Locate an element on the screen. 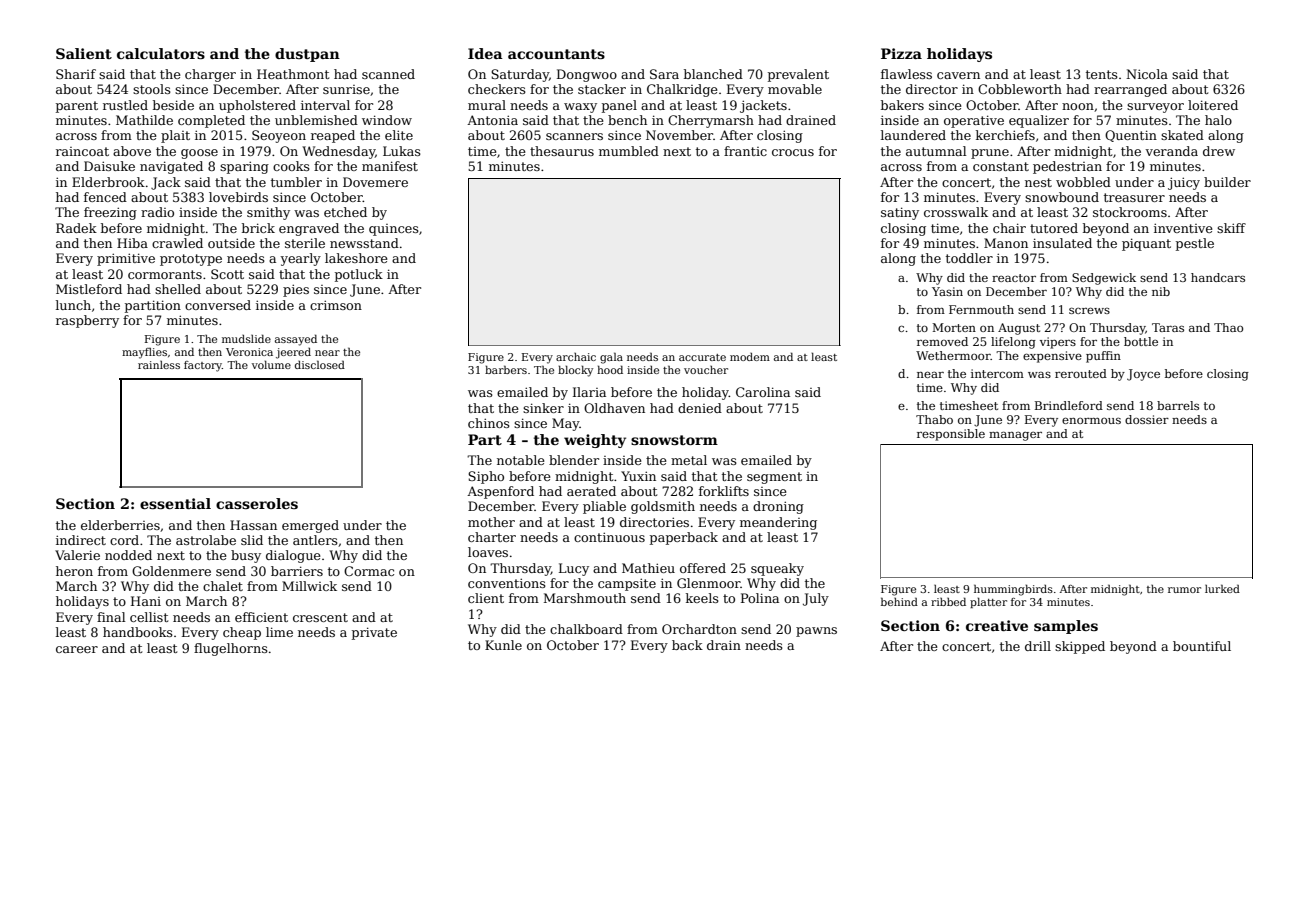  dustpan is located at coordinates (307, 55).
